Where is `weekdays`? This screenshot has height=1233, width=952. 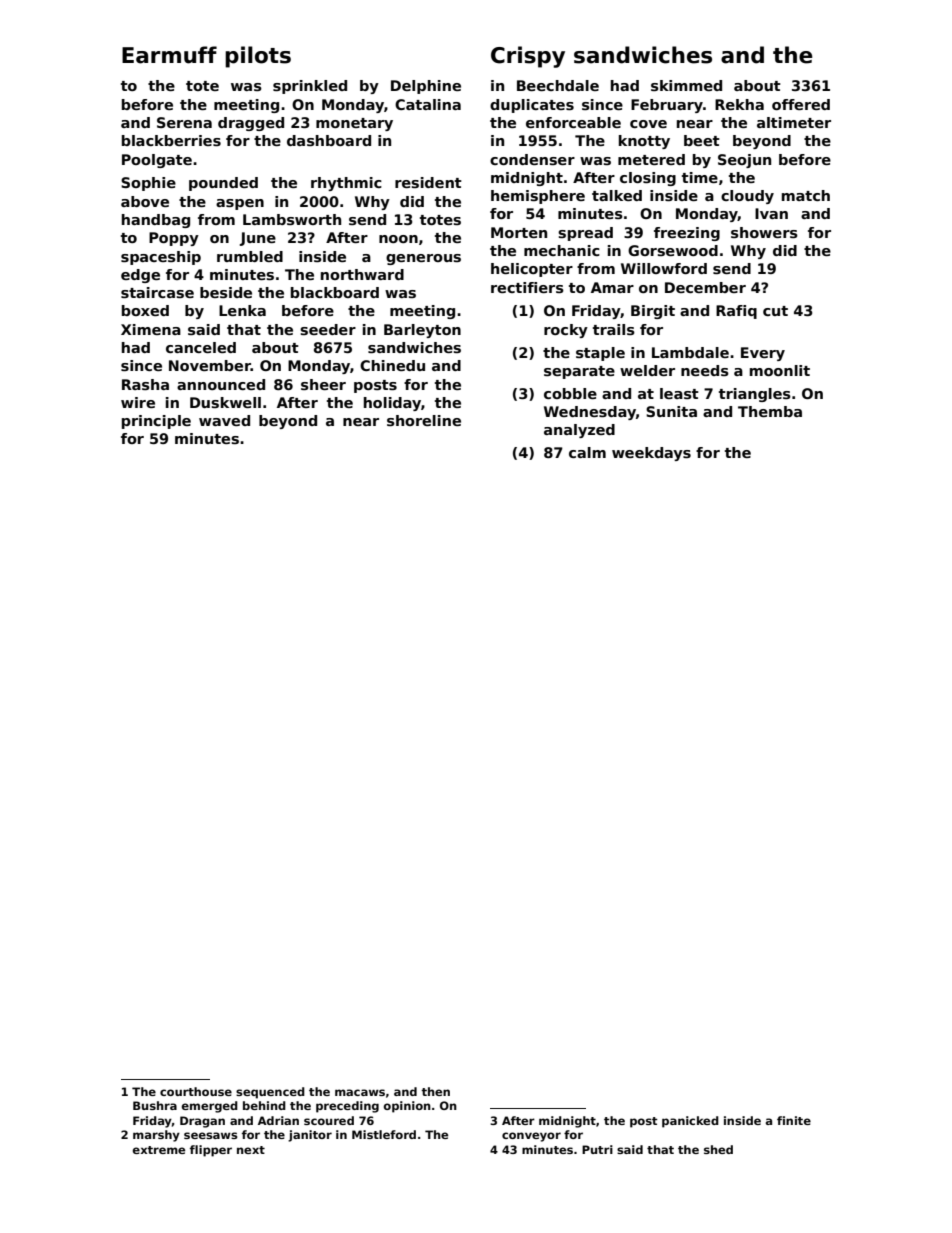
weekdays is located at coordinates (651, 454).
